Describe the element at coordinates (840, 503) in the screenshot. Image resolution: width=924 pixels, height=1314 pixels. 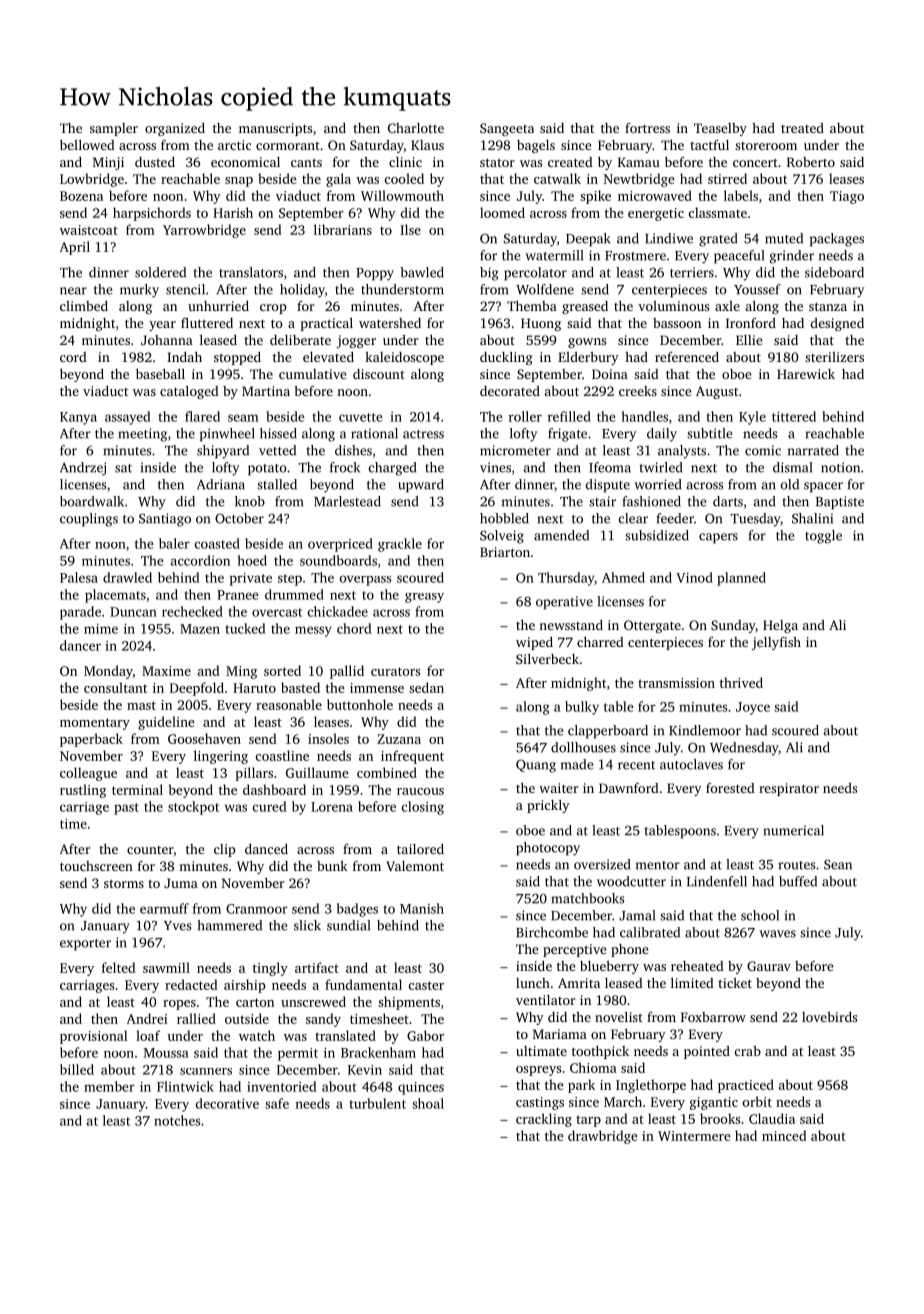
I see `Baptiste` at that location.
